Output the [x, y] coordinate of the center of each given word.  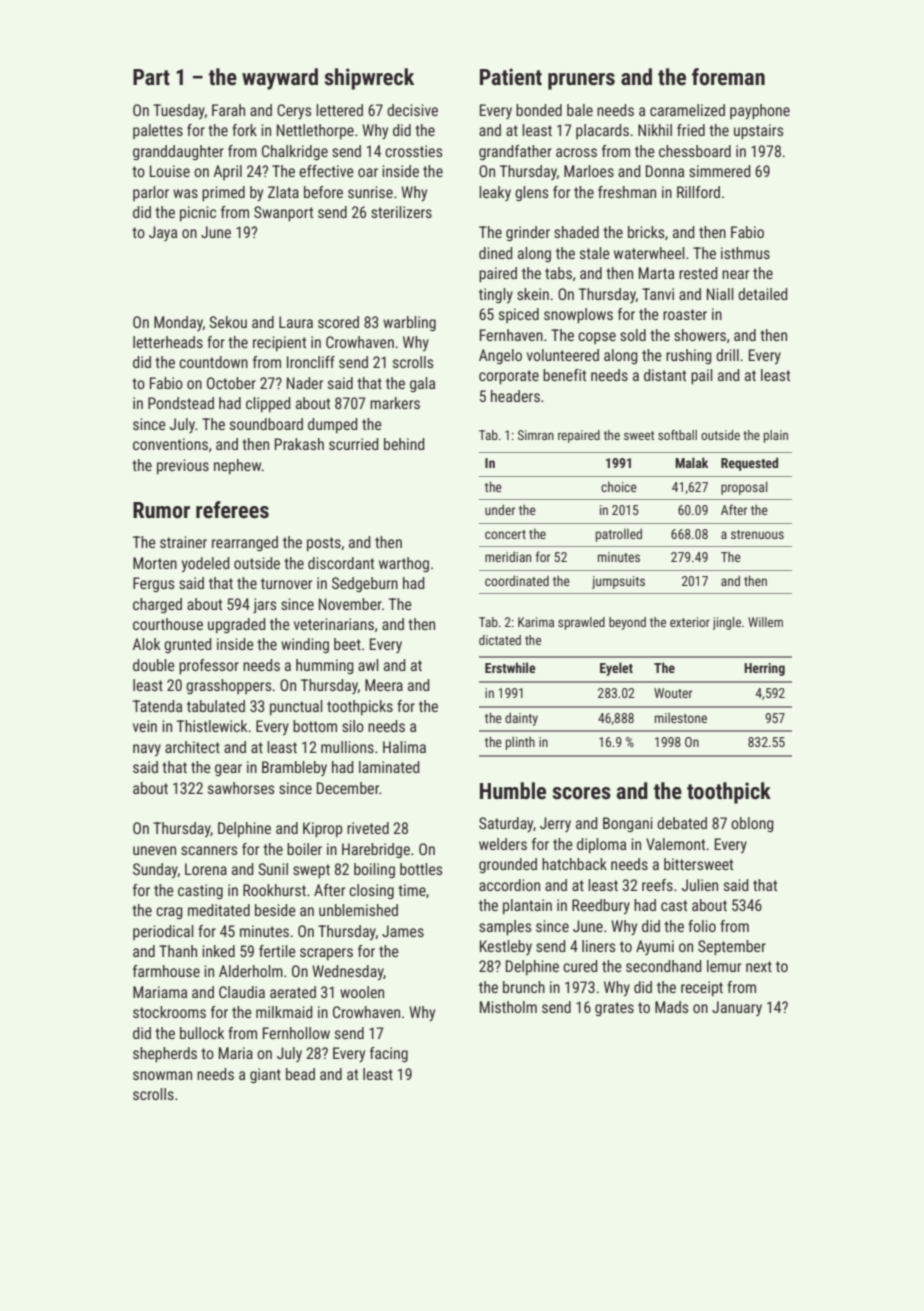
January [737, 1008]
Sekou [228, 322]
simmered [720, 171]
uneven [154, 850]
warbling [409, 323]
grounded [508, 865]
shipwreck [369, 79]
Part [151, 77]
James [403, 931]
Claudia [242, 992]
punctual [296, 707]
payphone [760, 112]
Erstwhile [510, 667]
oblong [752, 824]
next [759, 966]
